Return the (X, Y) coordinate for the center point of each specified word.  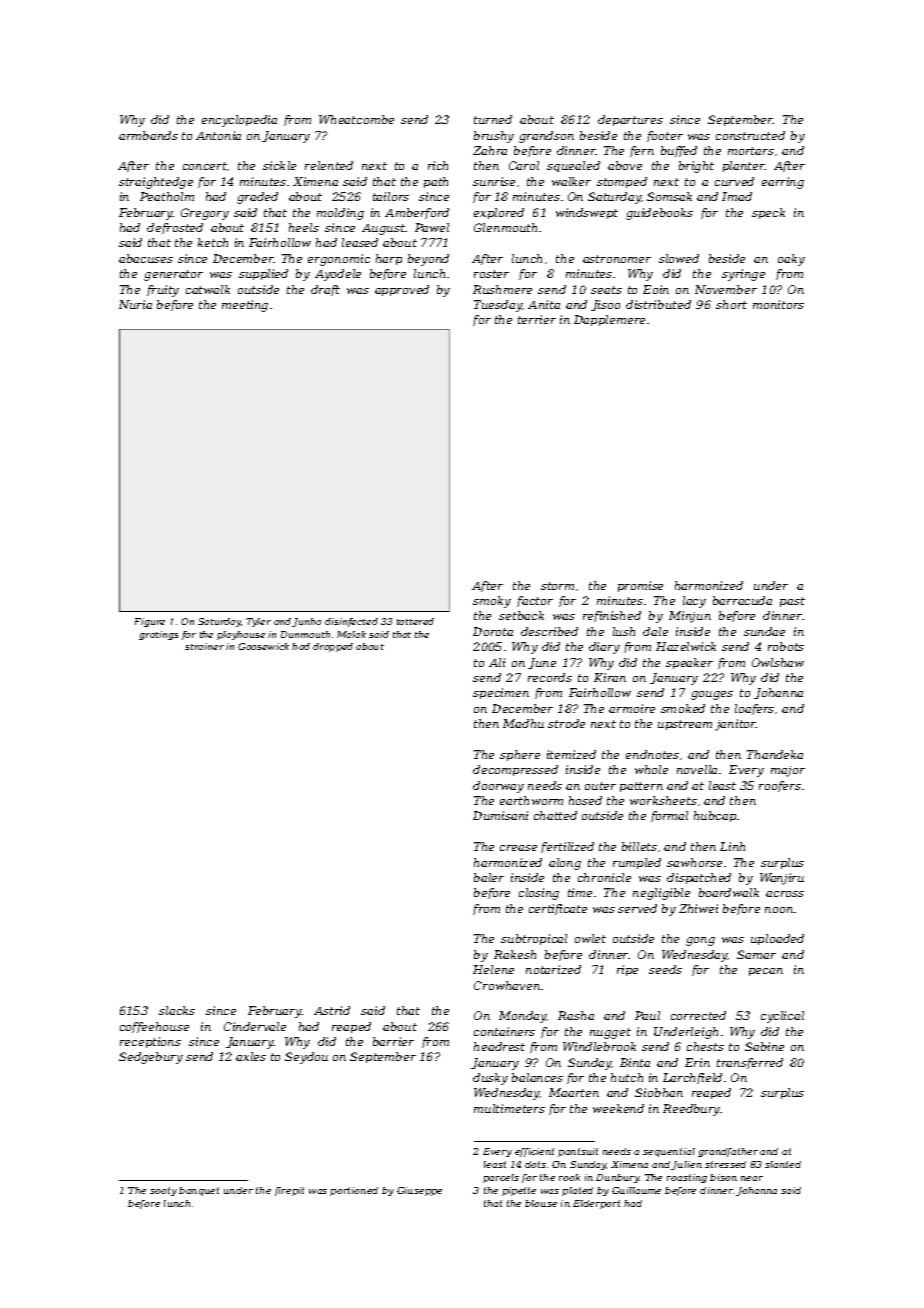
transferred (750, 1063)
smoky (492, 602)
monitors (778, 304)
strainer (204, 646)
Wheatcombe (356, 119)
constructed (750, 135)
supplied (263, 274)
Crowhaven (507, 985)
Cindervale (255, 1026)
